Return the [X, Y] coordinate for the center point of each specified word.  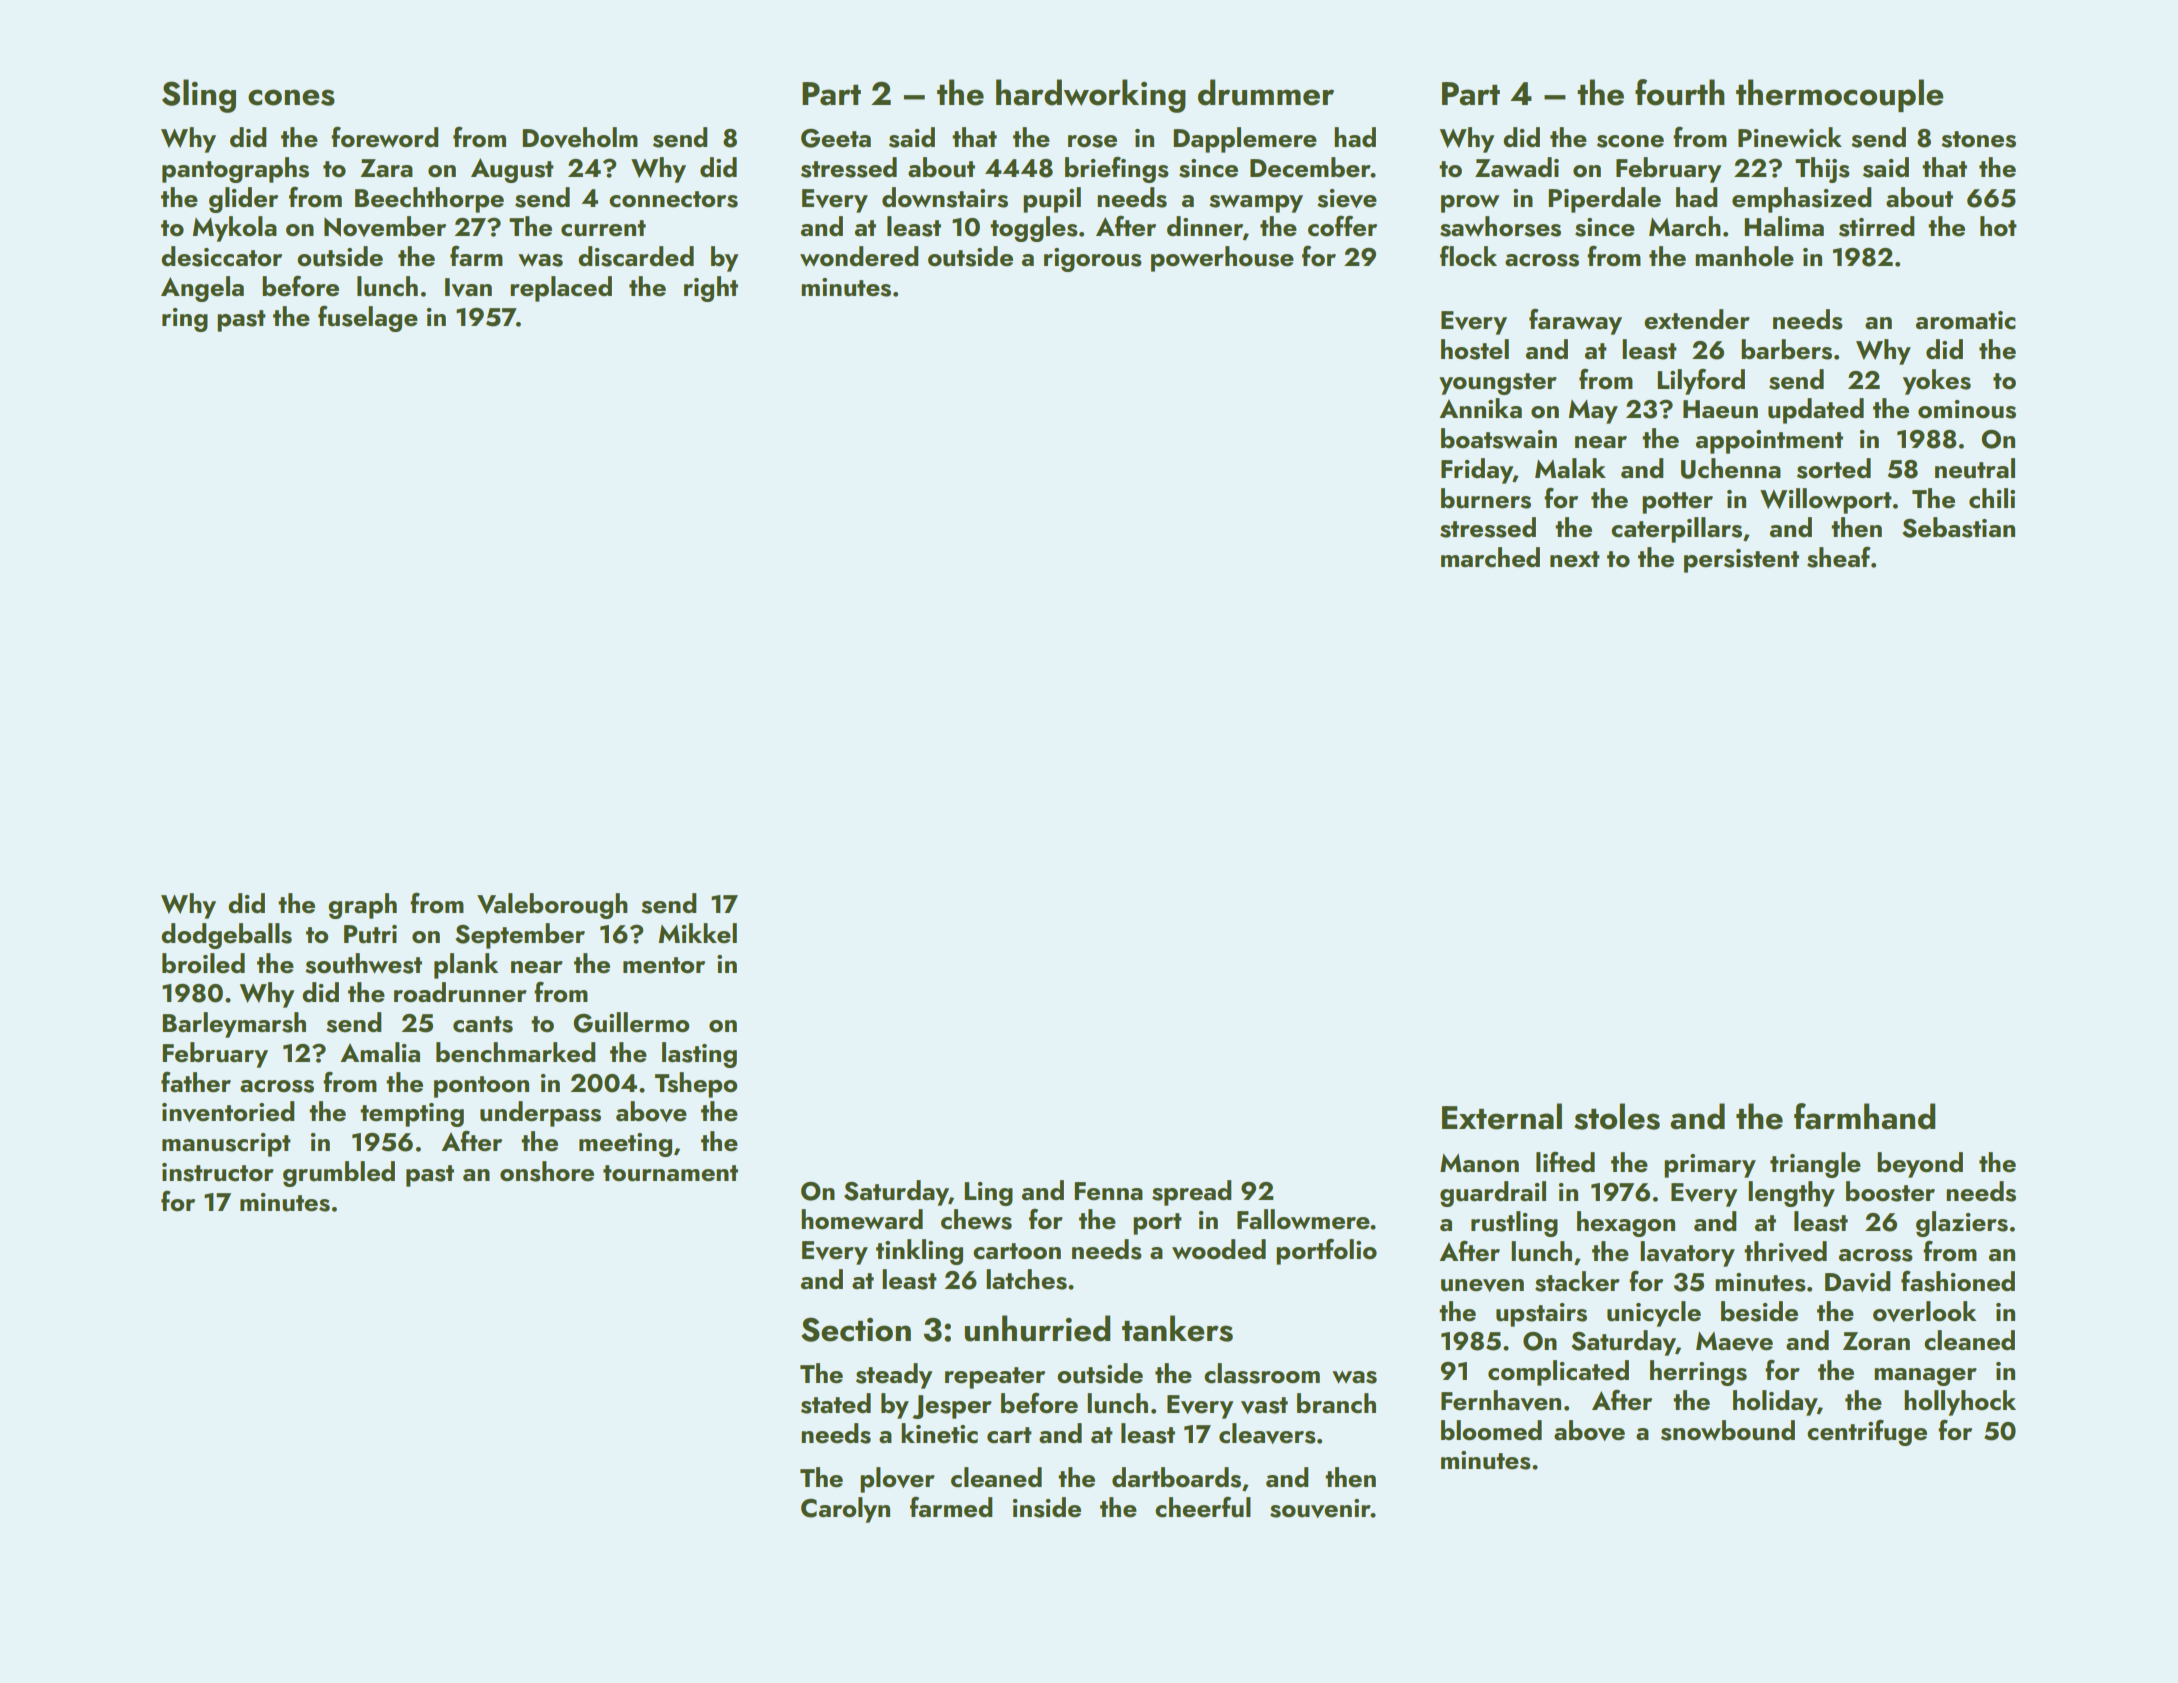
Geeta [836, 138]
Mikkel [698, 933]
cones [291, 97]
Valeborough [552, 906]
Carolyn [845, 1510]
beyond [1920, 1165]
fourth [1680, 92]
